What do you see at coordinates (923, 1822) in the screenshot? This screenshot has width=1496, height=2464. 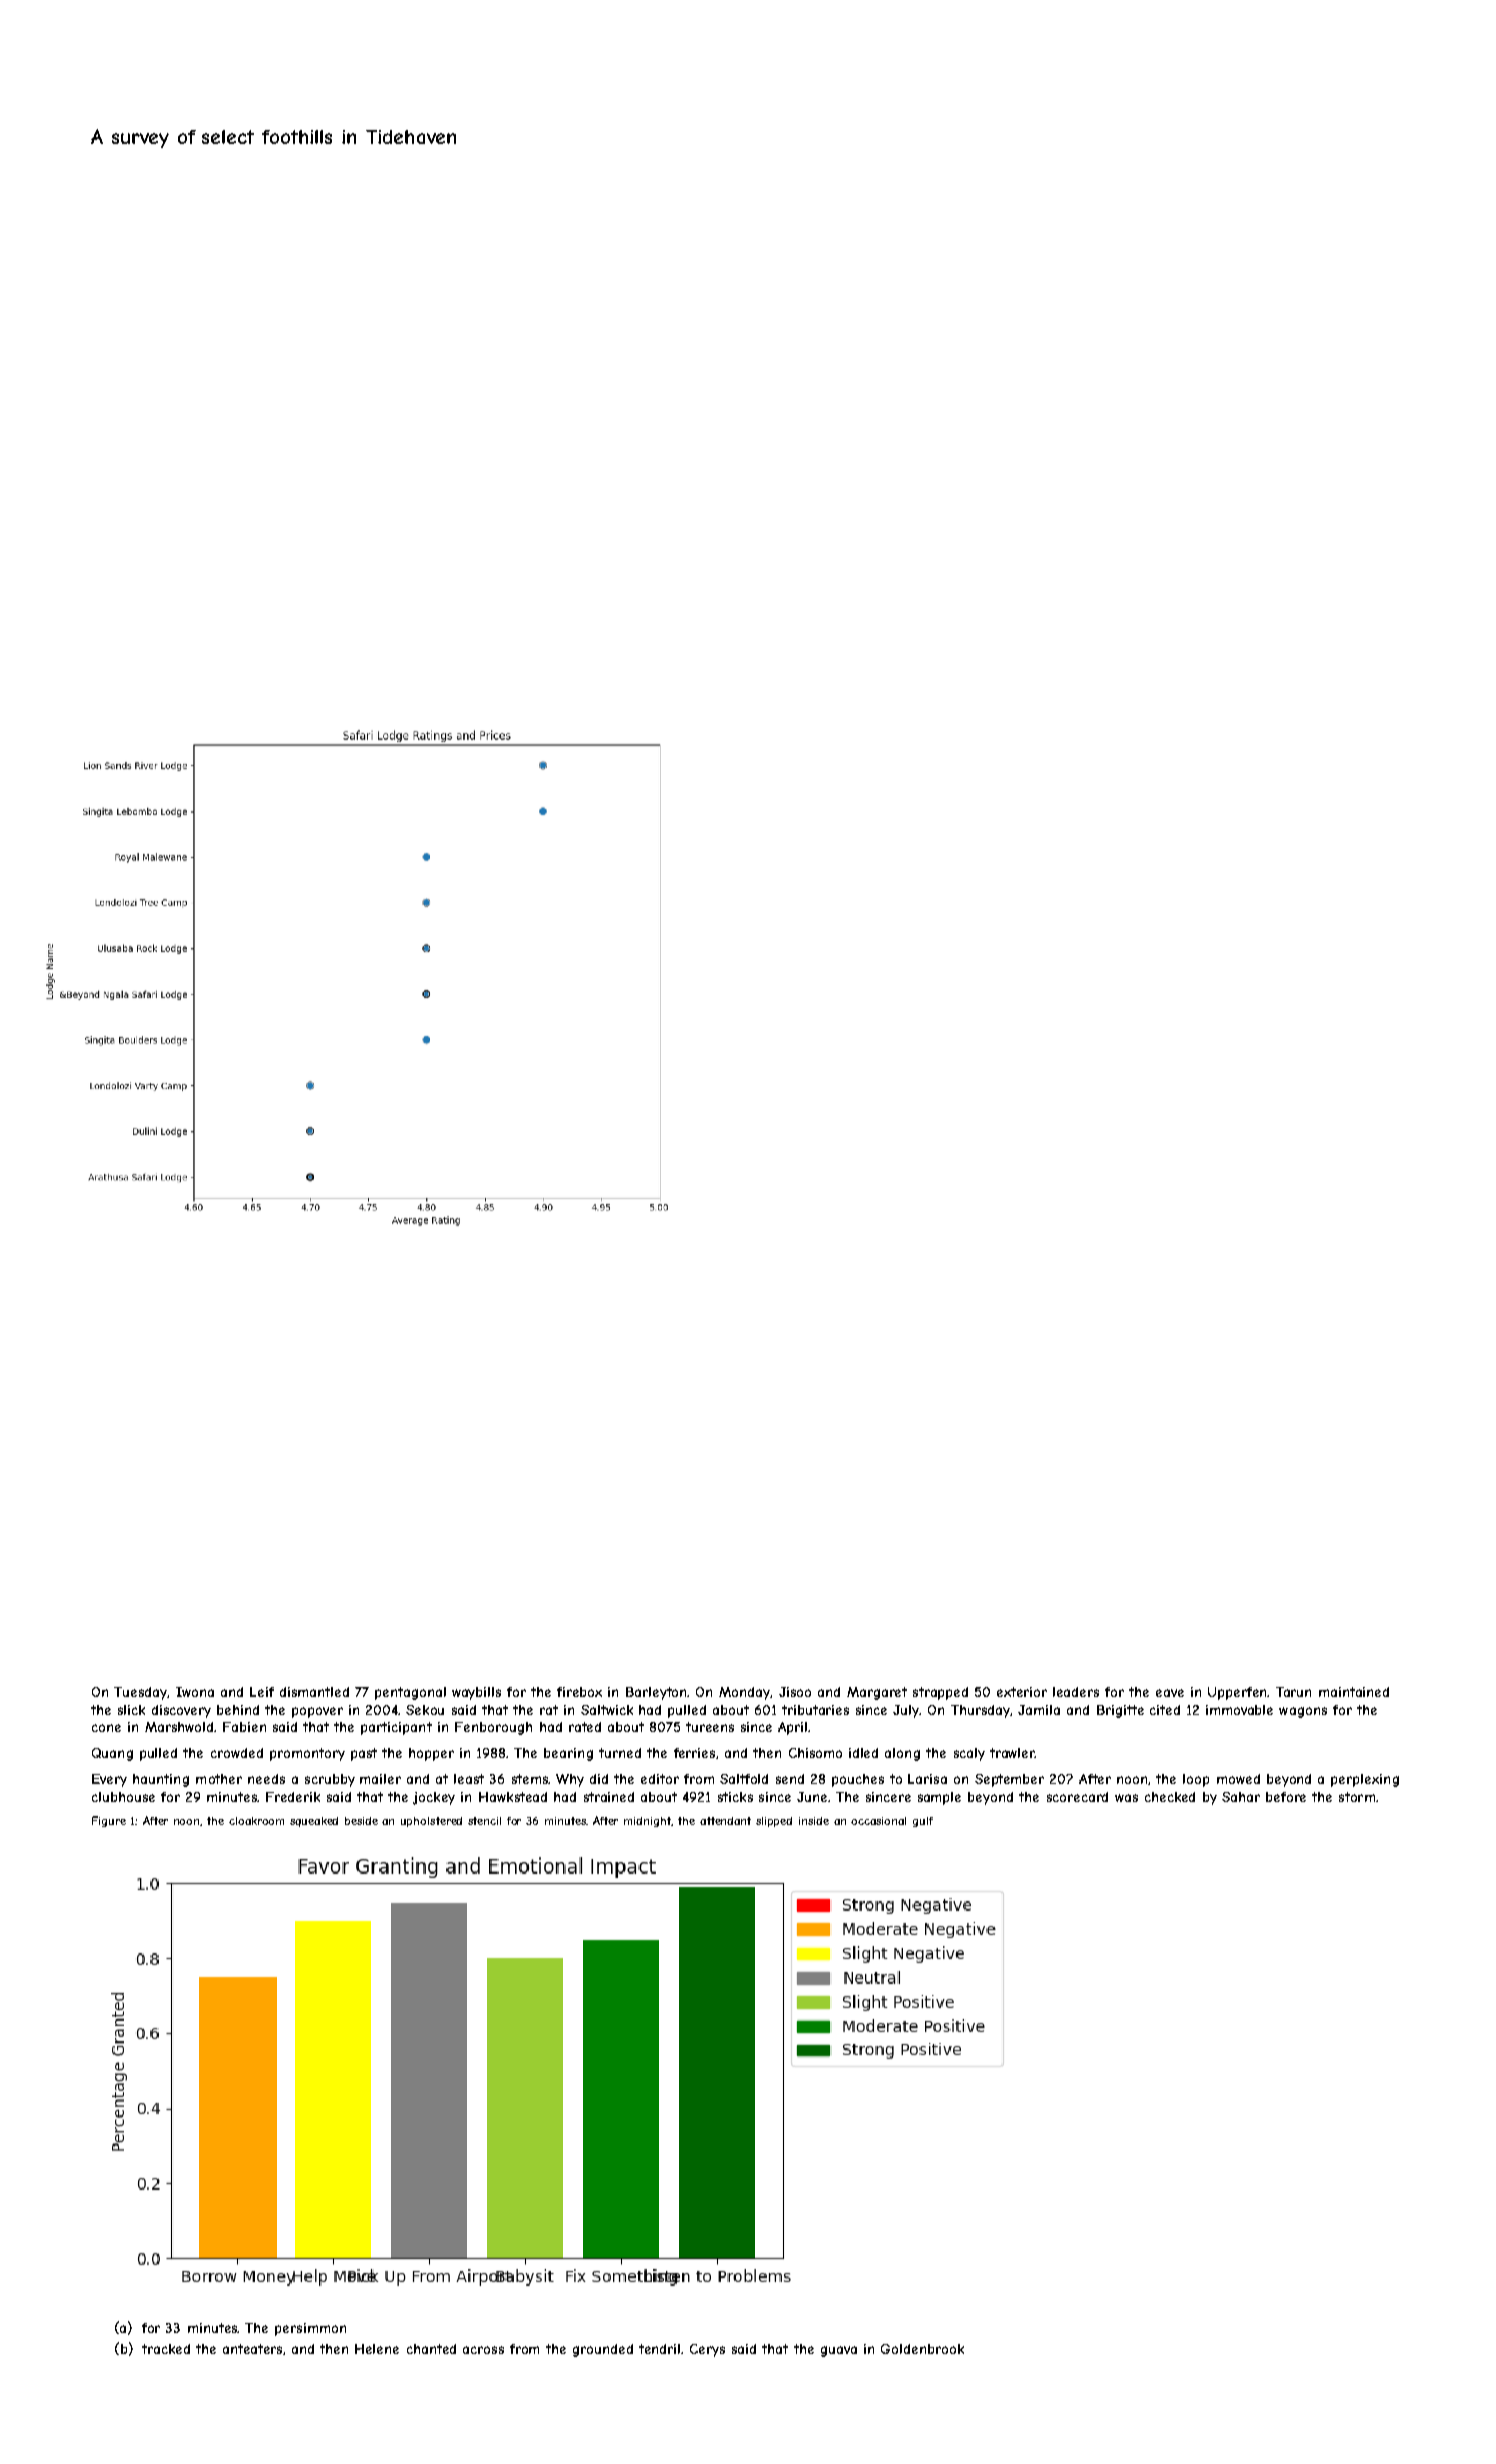 I see `gulf` at bounding box center [923, 1822].
